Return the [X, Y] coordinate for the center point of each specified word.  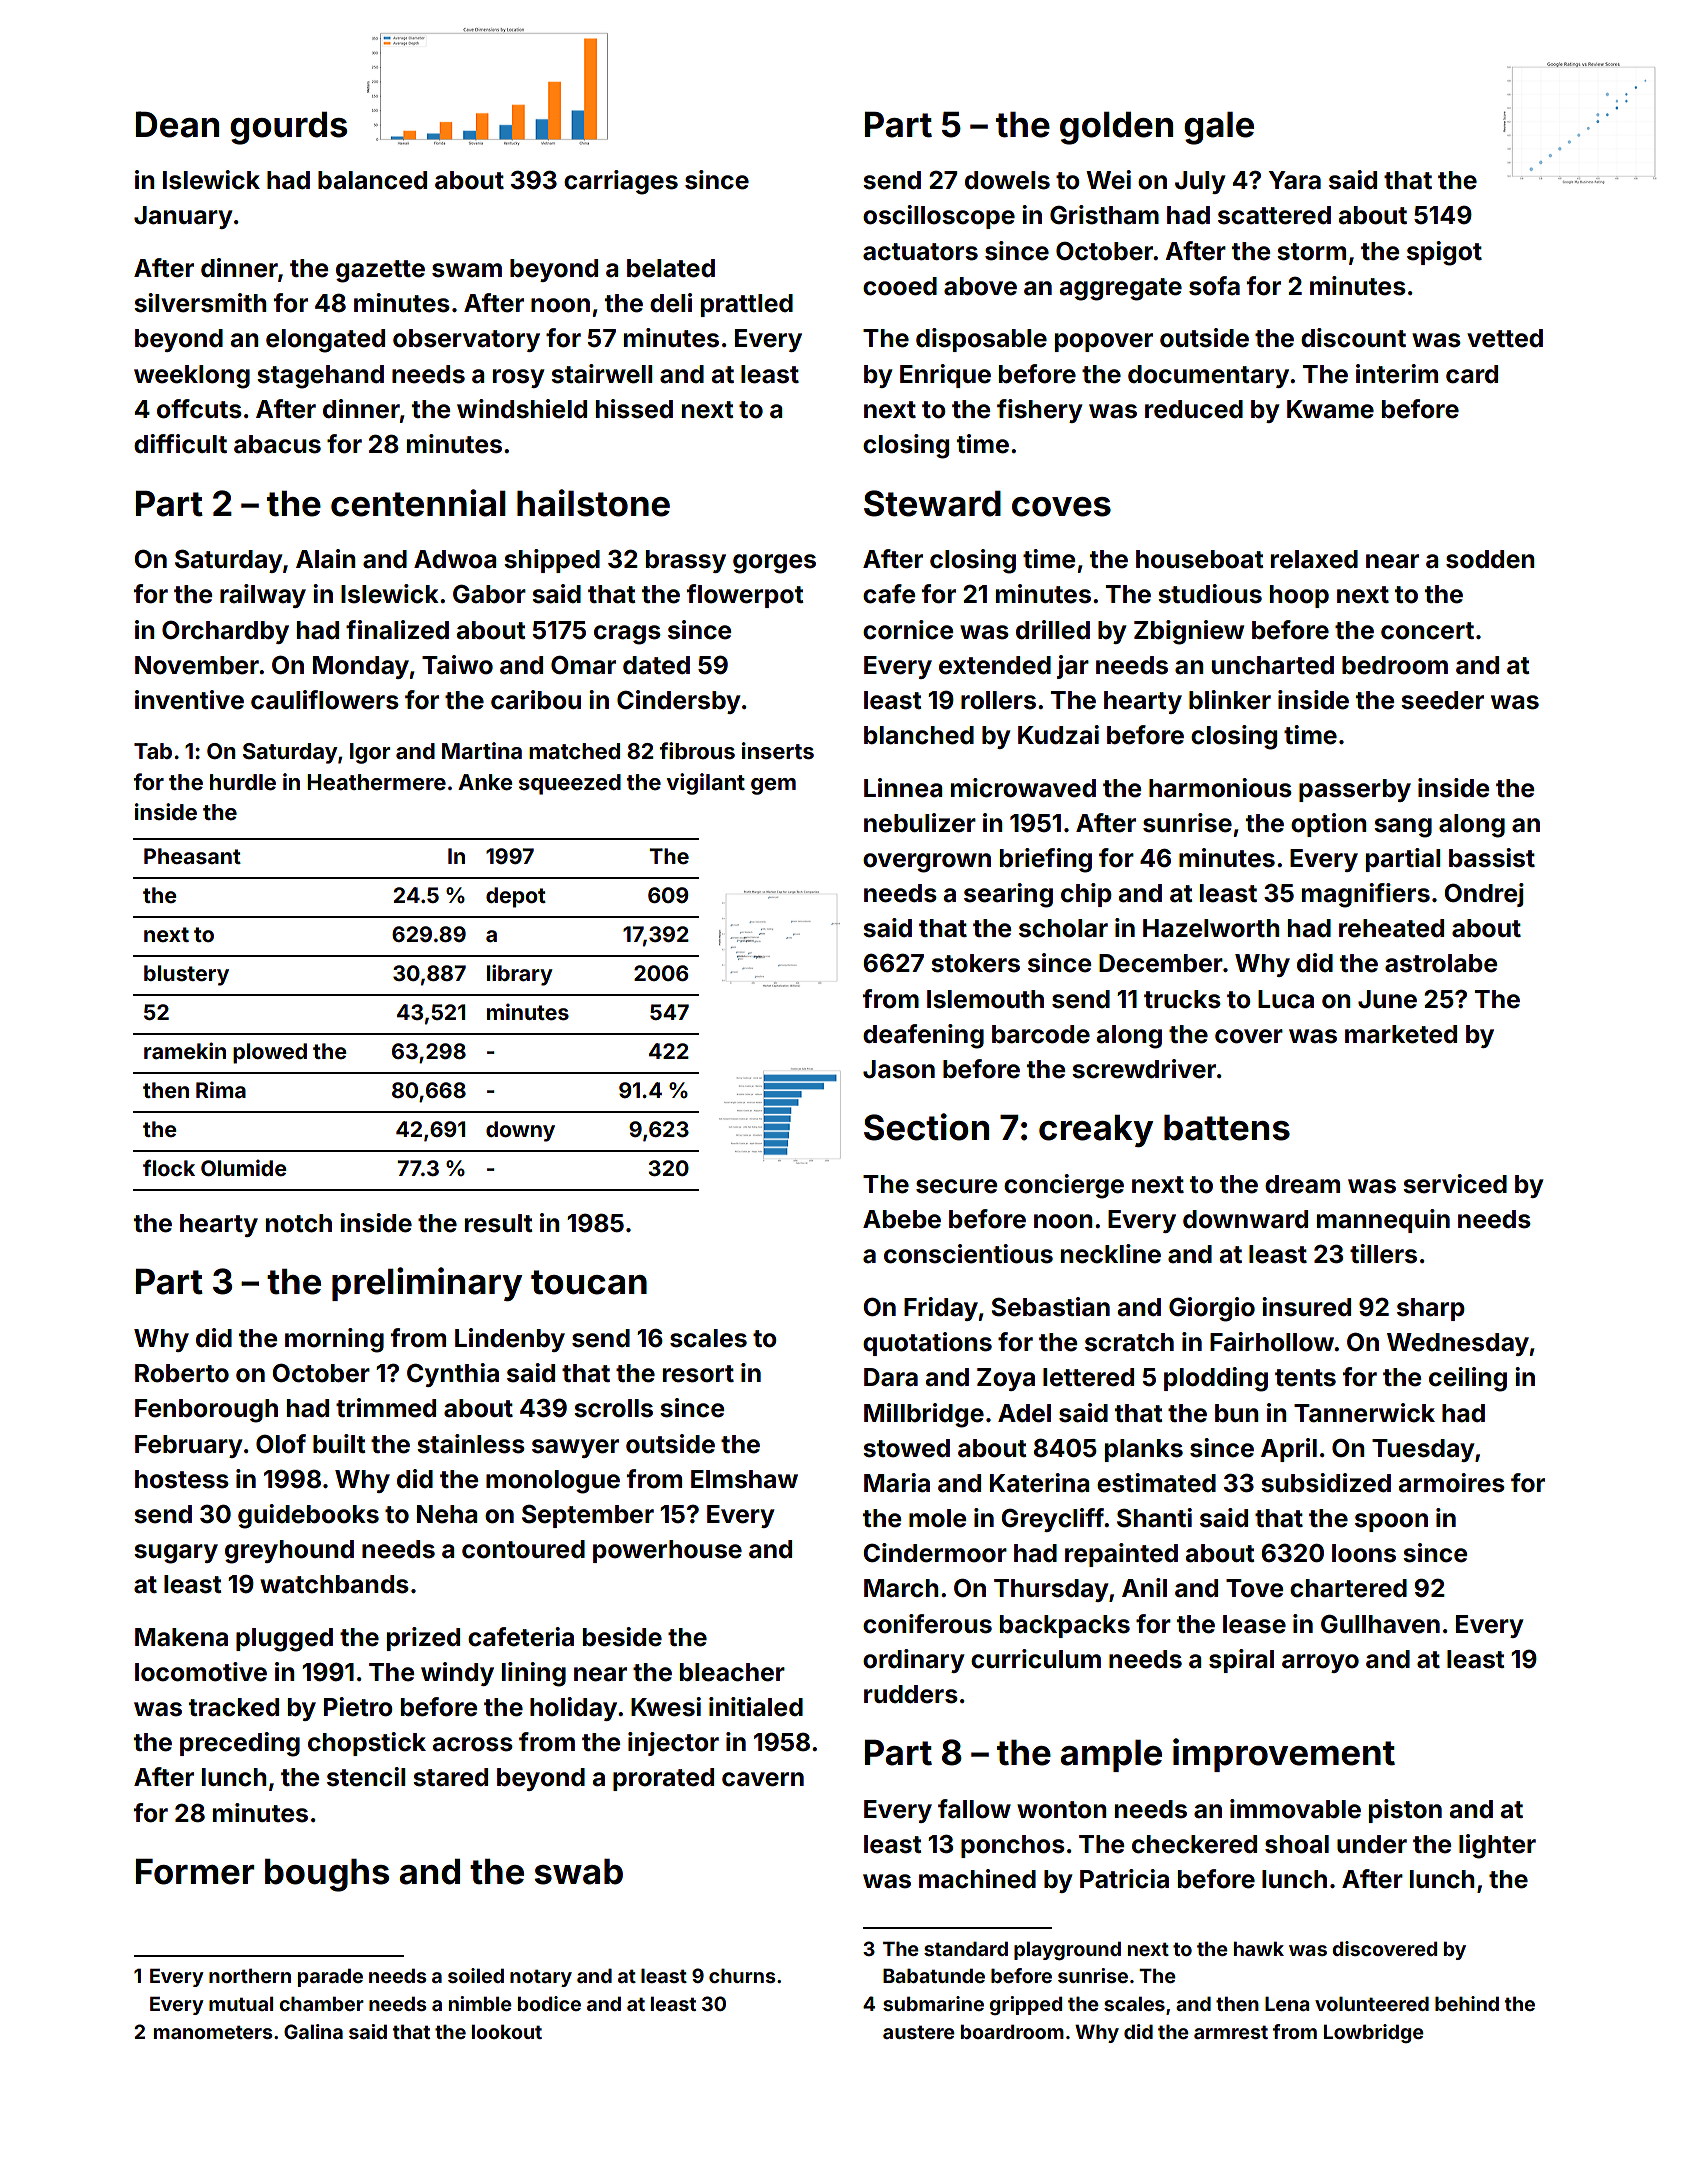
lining [534, 1674]
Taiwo [457, 665]
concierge [1064, 1186]
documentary [1208, 376]
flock [169, 1168]
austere [919, 2032]
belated [671, 268]
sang [1403, 828]
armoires [1452, 1483]
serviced [1455, 1184]
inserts [778, 750]
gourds [288, 128]
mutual [241, 2003]
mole [937, 1518]
